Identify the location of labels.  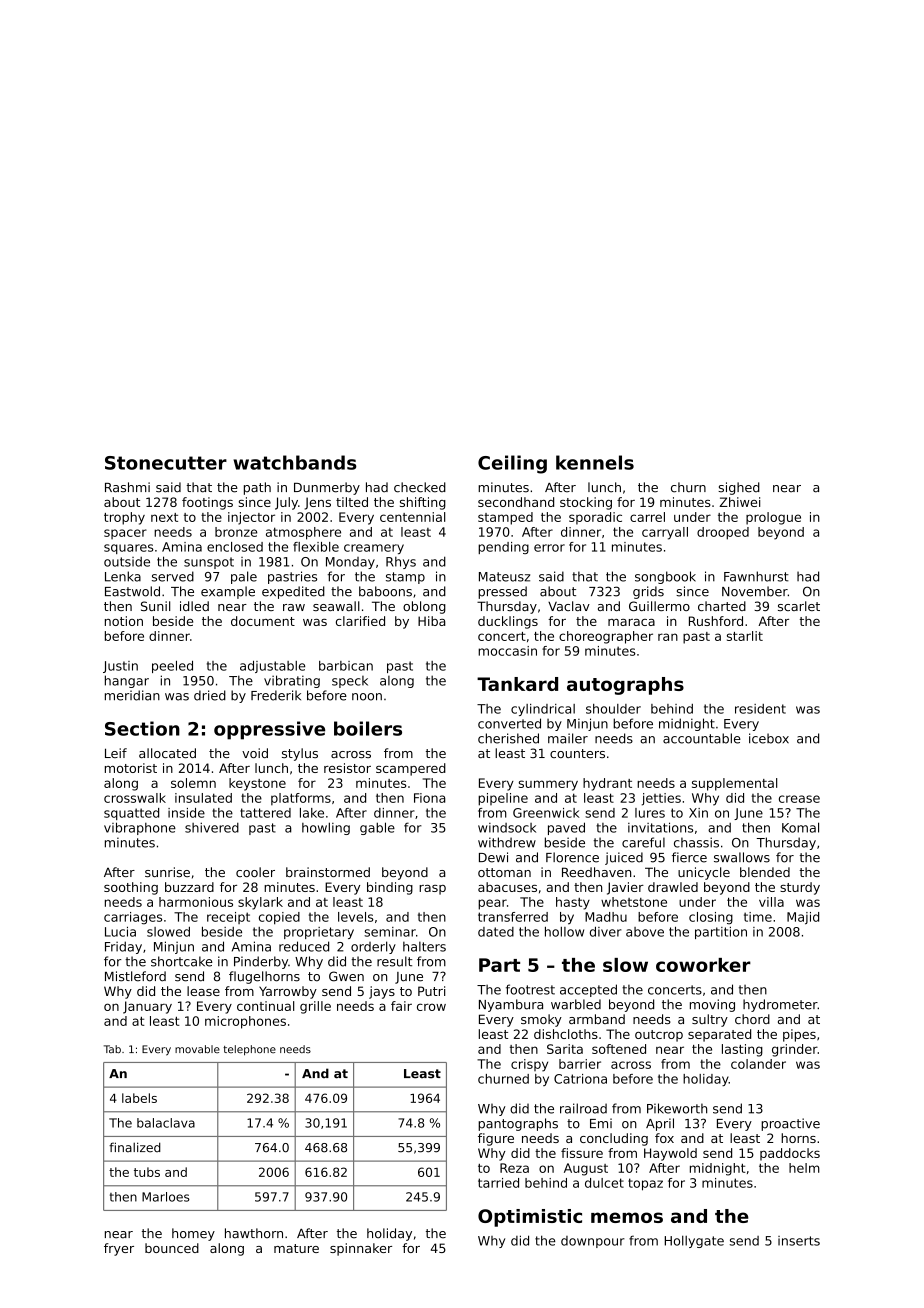
(139, 1098).
